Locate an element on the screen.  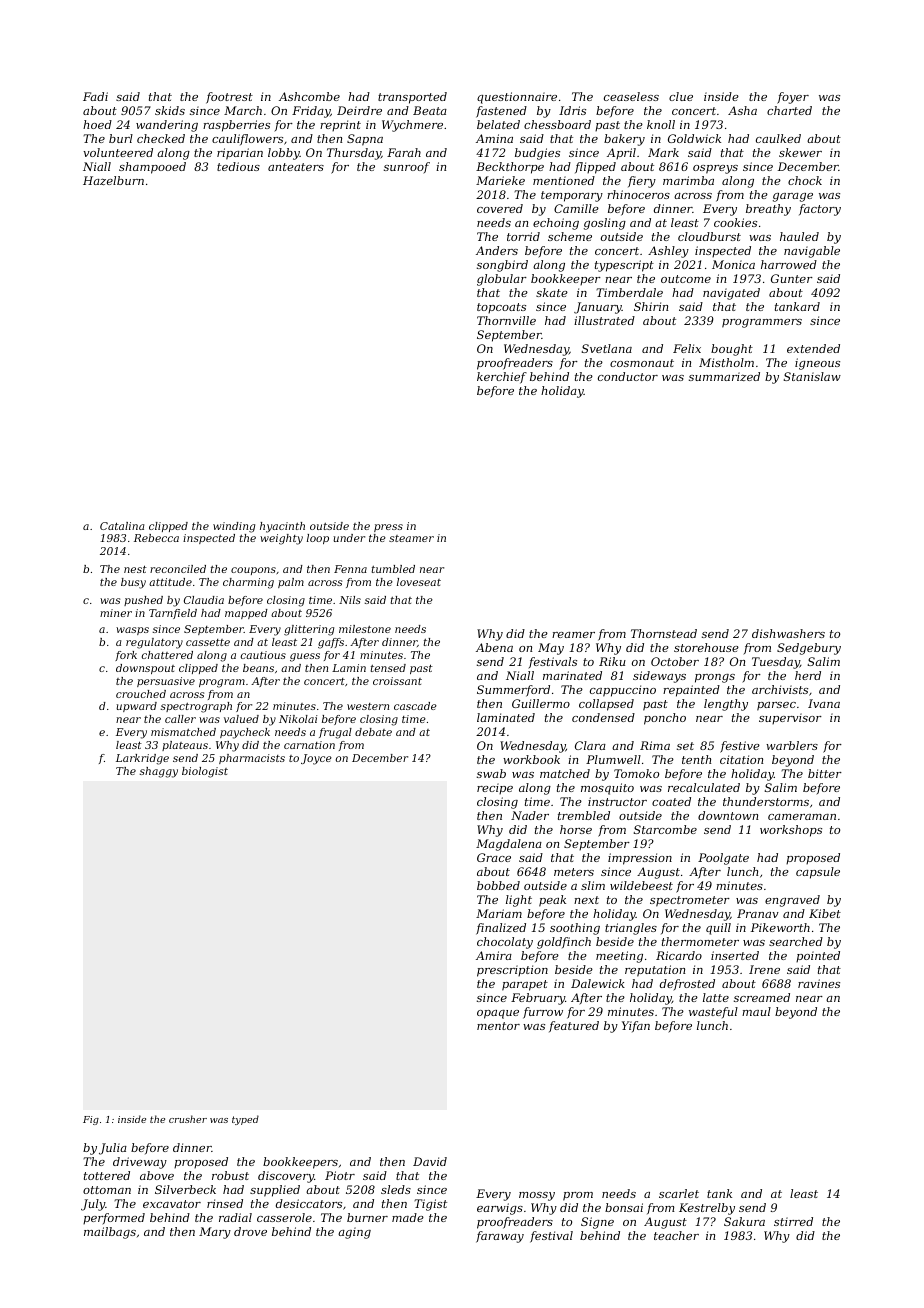
extended is located at coordinates (813, 348).
